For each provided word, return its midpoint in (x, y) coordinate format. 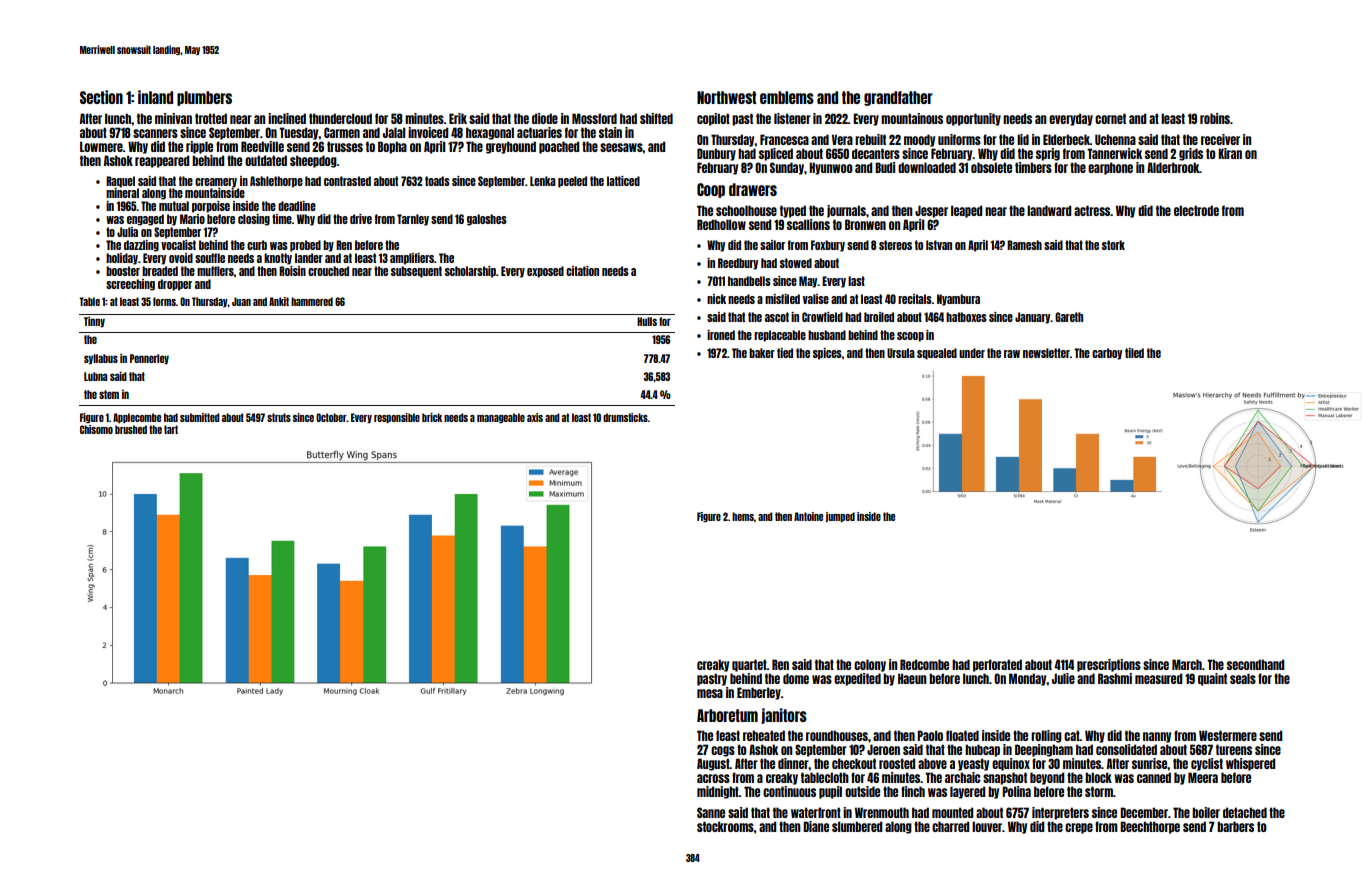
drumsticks (625, 417)
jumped (840, 517)
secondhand (1255, 664)
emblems (787, 97)
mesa (710, 693)
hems (743, 516)
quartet (749, 665)
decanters (876, 153)
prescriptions (1109, 665)
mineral (122, 193)
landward (1049, 210)
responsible (397, 418)
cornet (1110, 118)
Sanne (711, 812)
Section (101, 97)
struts (279, 417)
